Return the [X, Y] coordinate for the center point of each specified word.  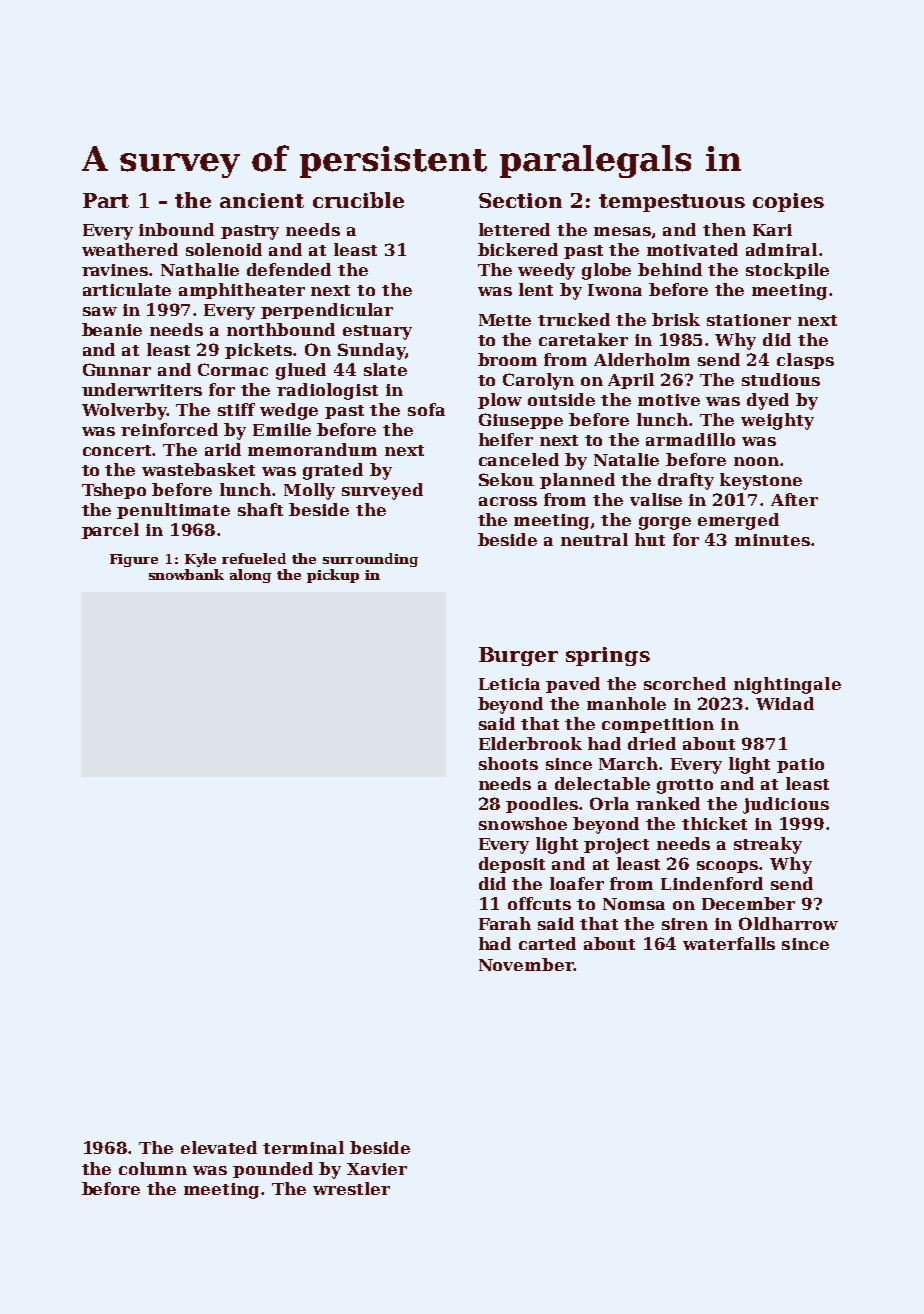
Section [520, 200]
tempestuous [672, 203]
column [153, 1168]
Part [106, 200]
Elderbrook [530, 743]
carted [547, 943]
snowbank [186, 574]
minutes [772, 540]
